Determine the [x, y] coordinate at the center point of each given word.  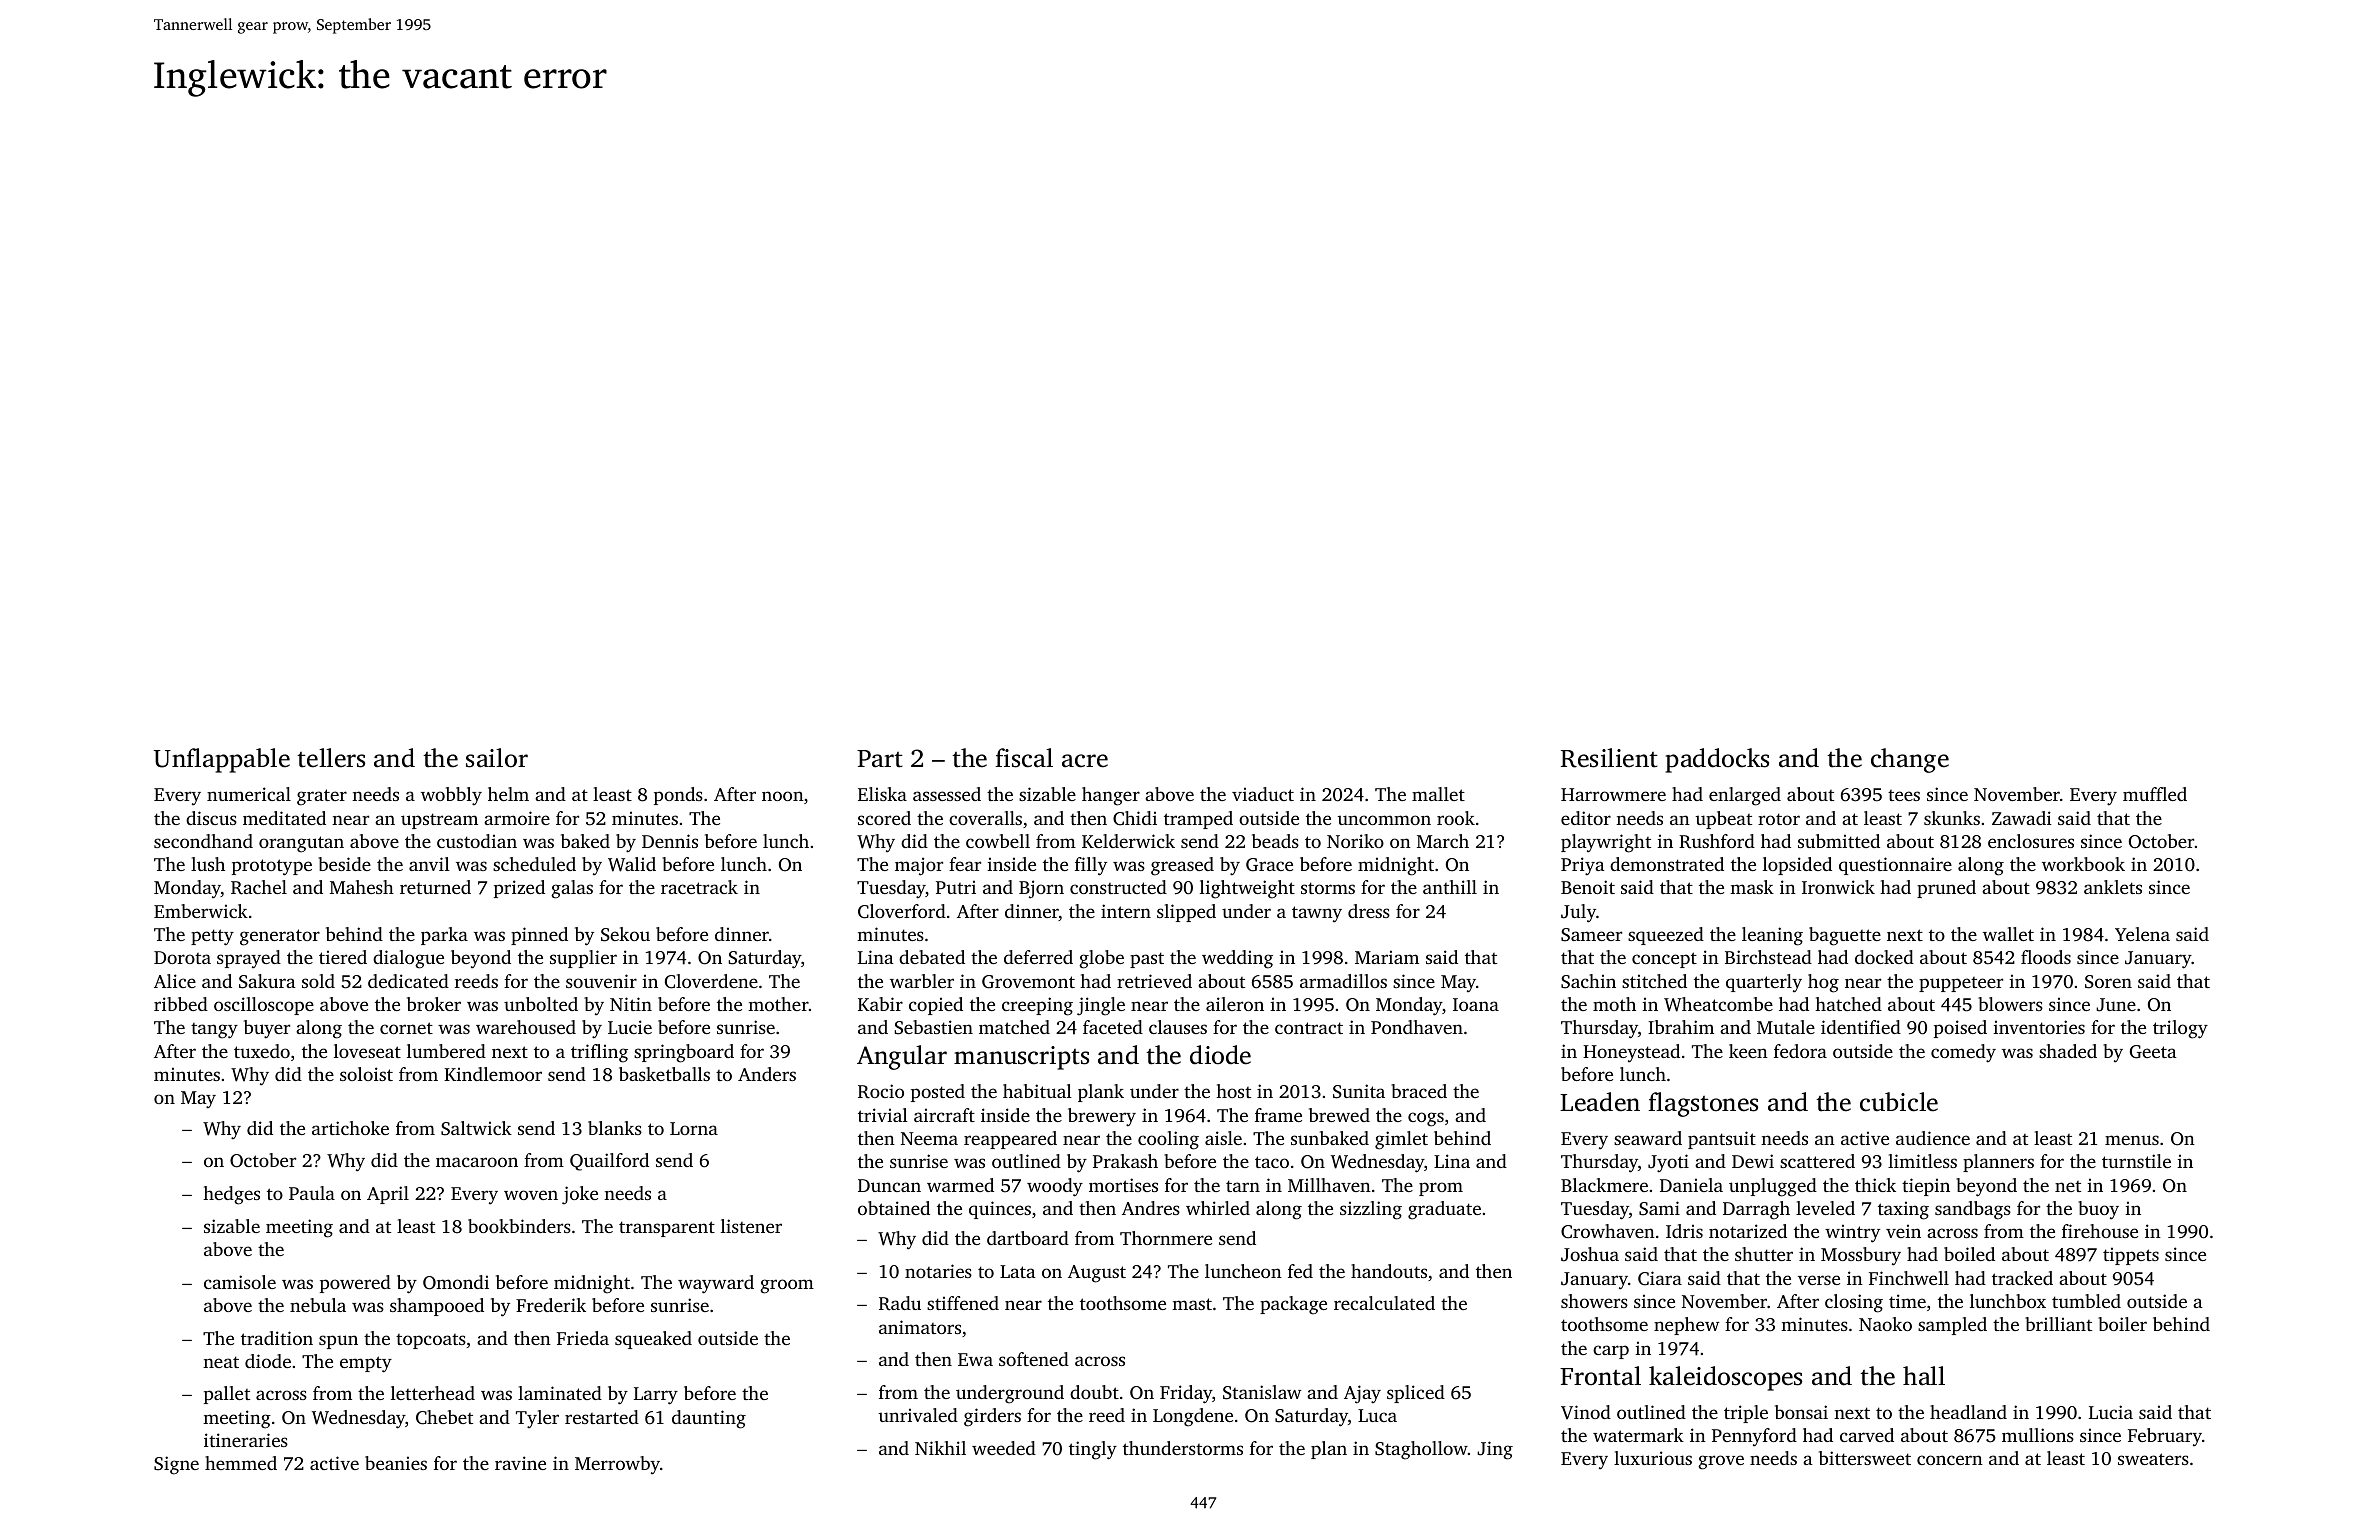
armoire [517, 818]
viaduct [1263, 794]
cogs [1426, 1119]
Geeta [2153, 1052]
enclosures [2031, 841]
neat [221, 1362]
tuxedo [262, 1051]
